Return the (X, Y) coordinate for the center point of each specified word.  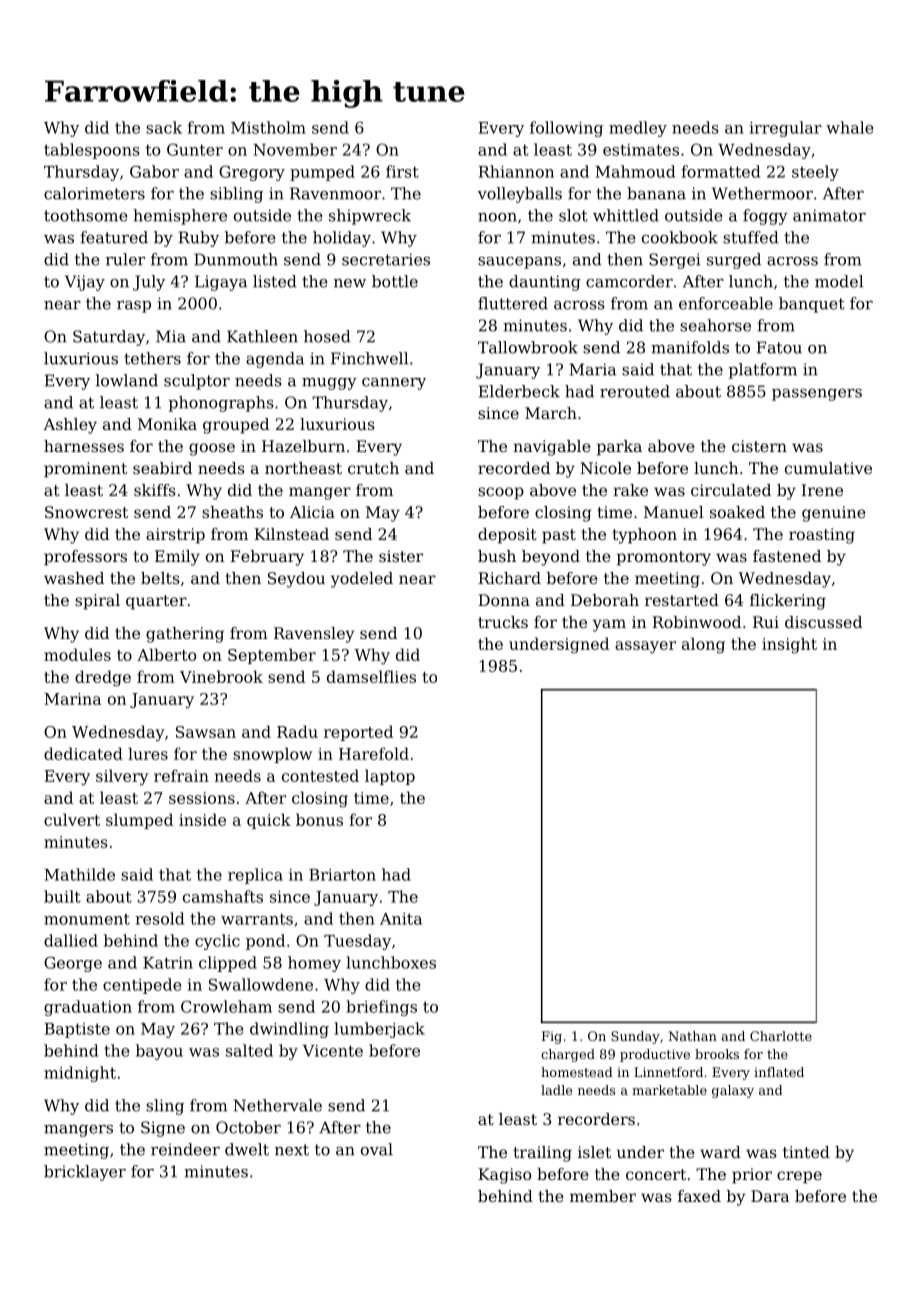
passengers (817, 395)
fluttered (513, 303)
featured (114, 237)
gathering (185, 635)
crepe (799, 1177)
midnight (80, 1074)
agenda (275, 360)
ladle (556, 1090)
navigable (552, 448)
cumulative (828, 468)
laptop (390, 777)
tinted (806, 1152)
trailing (542, 1154)
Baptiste (77, 1030)
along (703, 645)
